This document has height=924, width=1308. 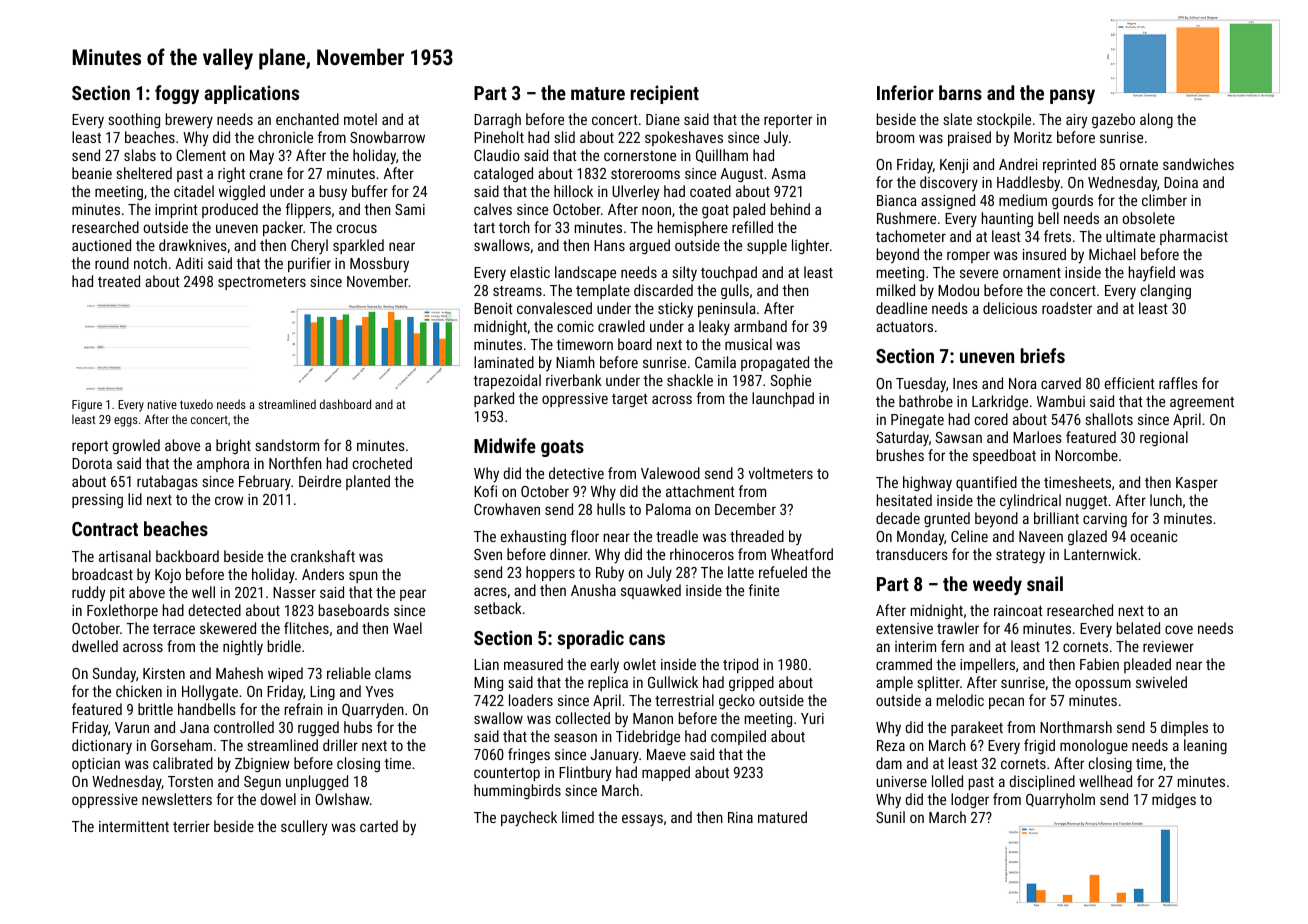 What do you see at coordinates (119, 281) in the document?
I see `treated` at bounding box center [119, 281].
